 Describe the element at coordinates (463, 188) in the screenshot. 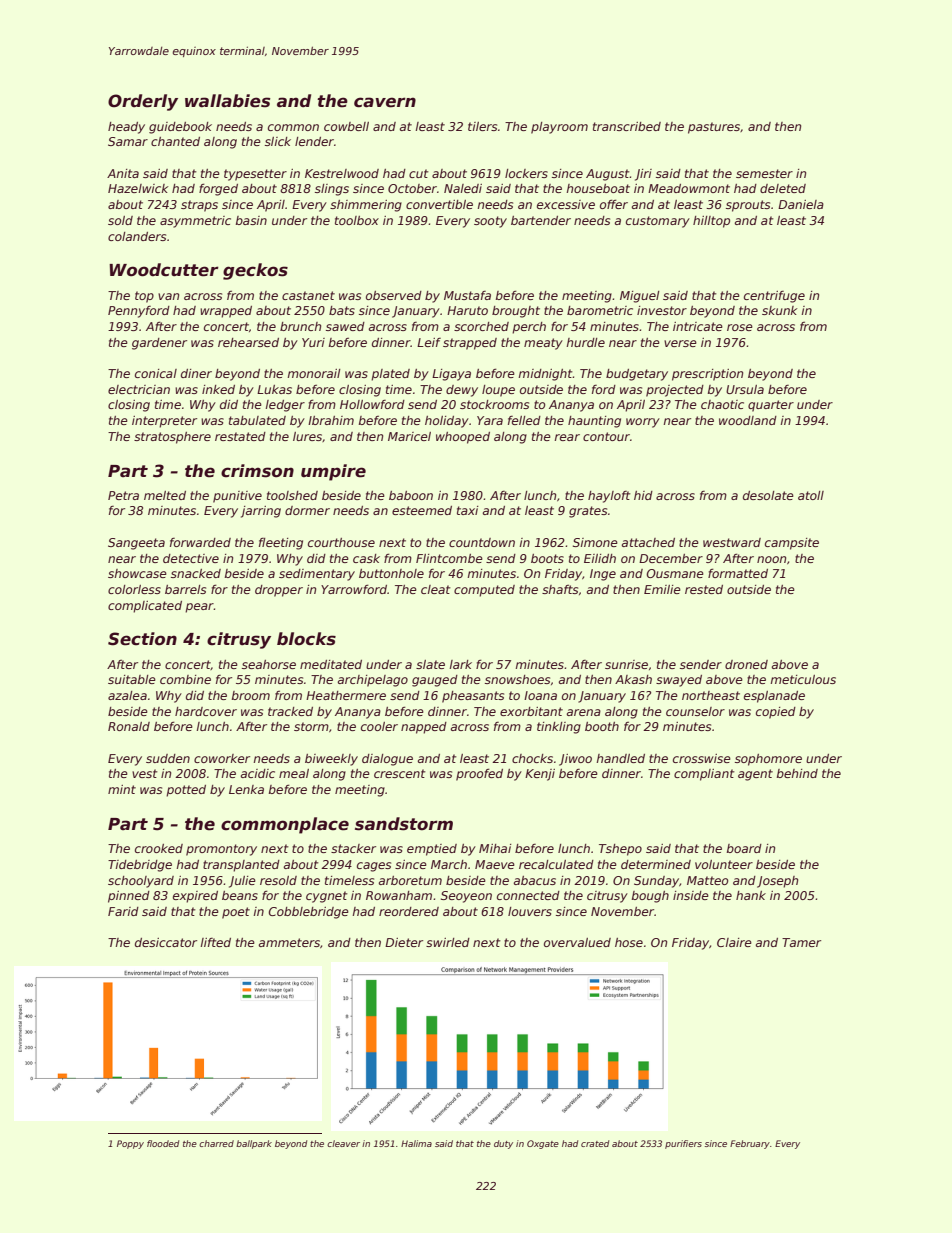

I see `Naledi` at that location.
